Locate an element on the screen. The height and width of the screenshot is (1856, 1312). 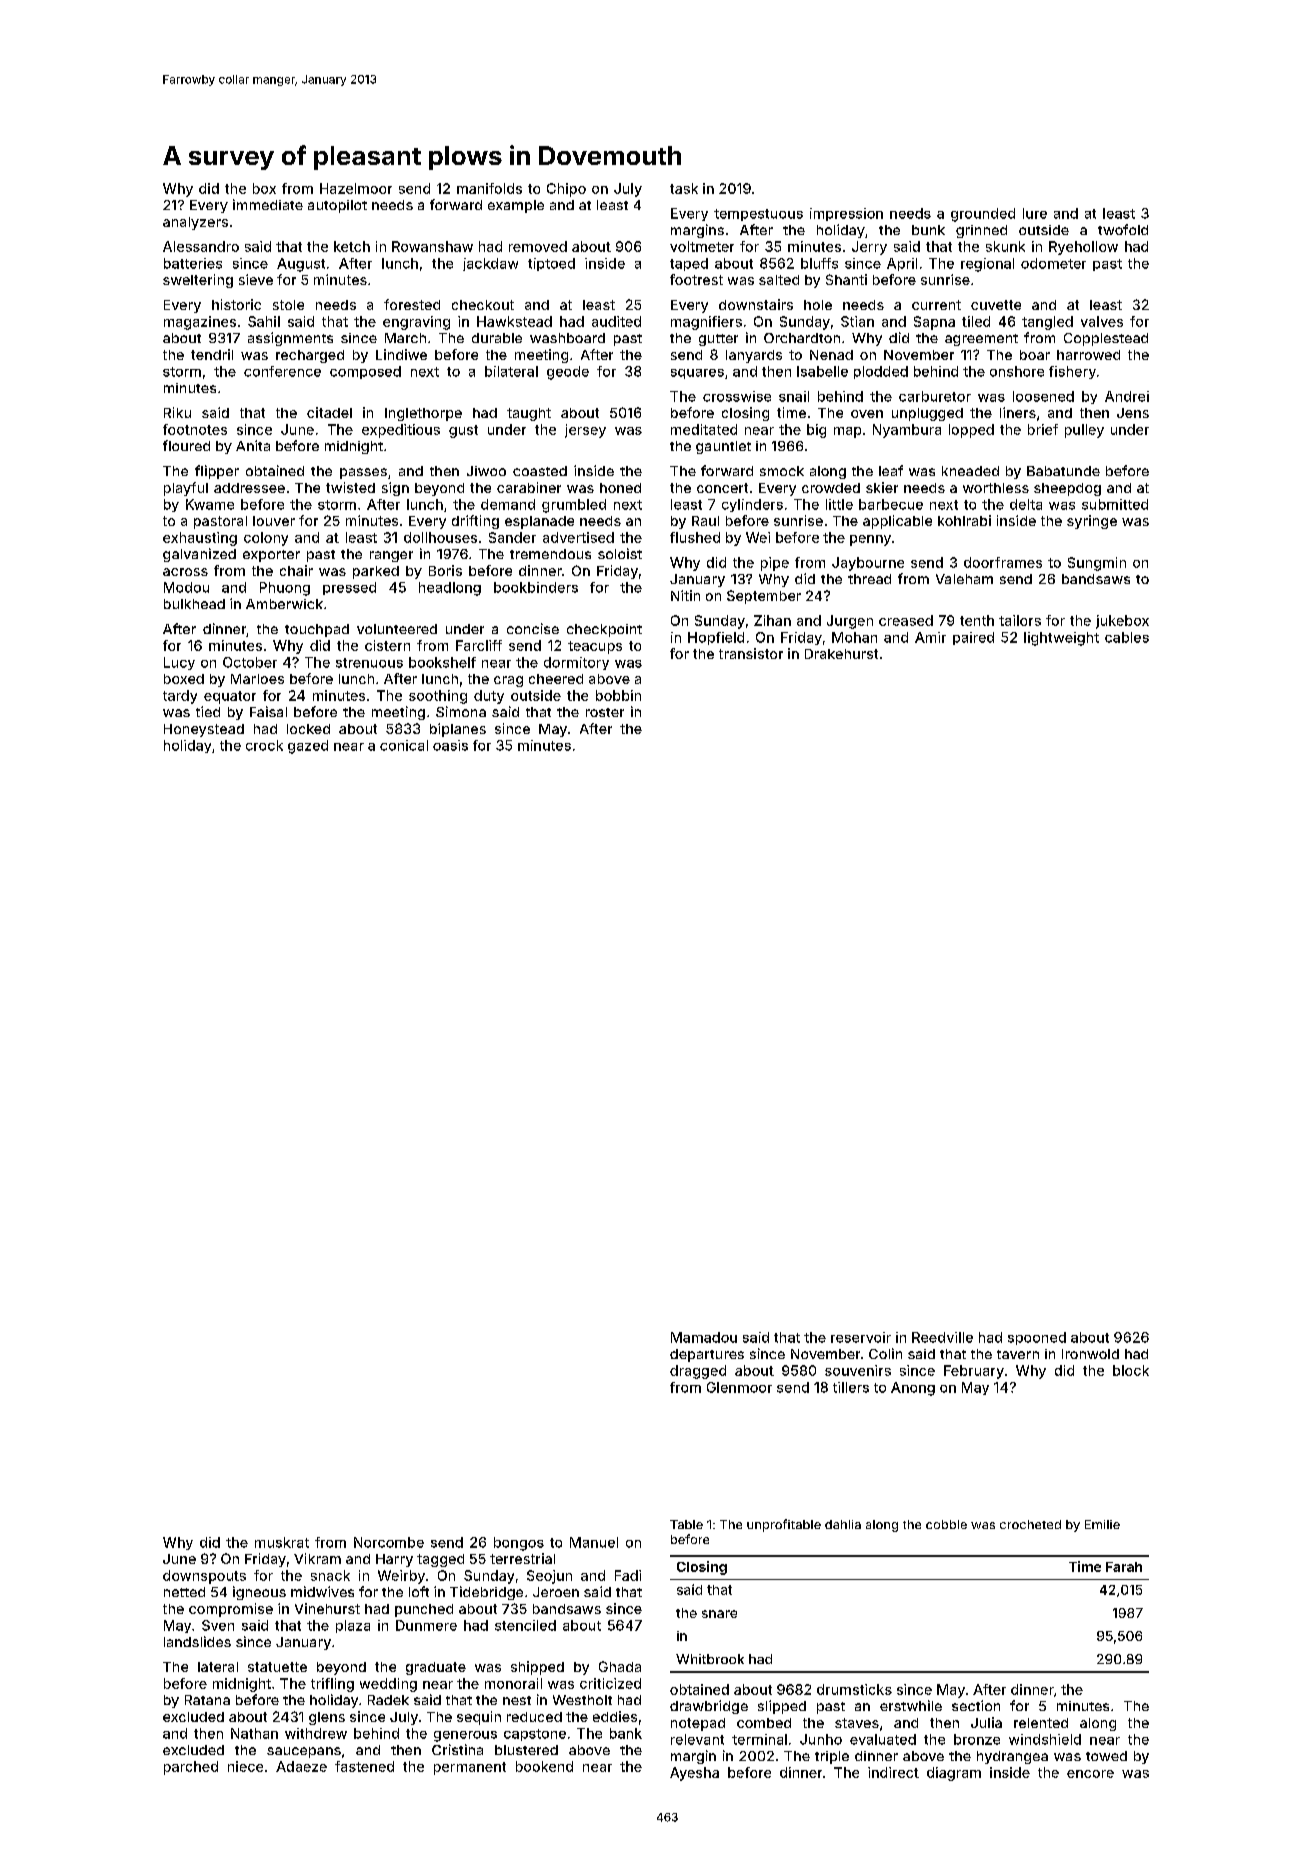
gauntlet is located at coordinates (723, 447).
